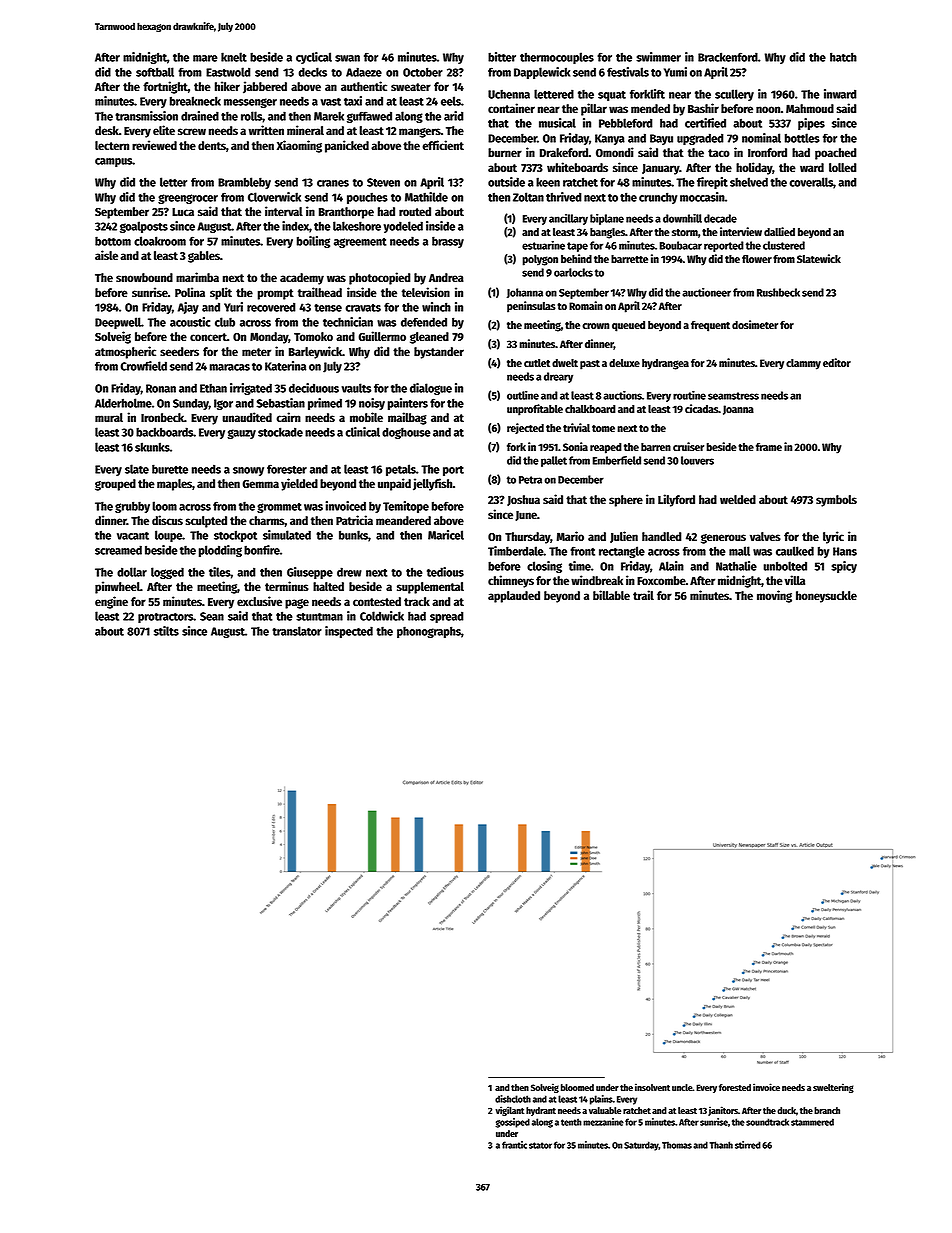  I want to click on Guillermo, so click(382, 336).
